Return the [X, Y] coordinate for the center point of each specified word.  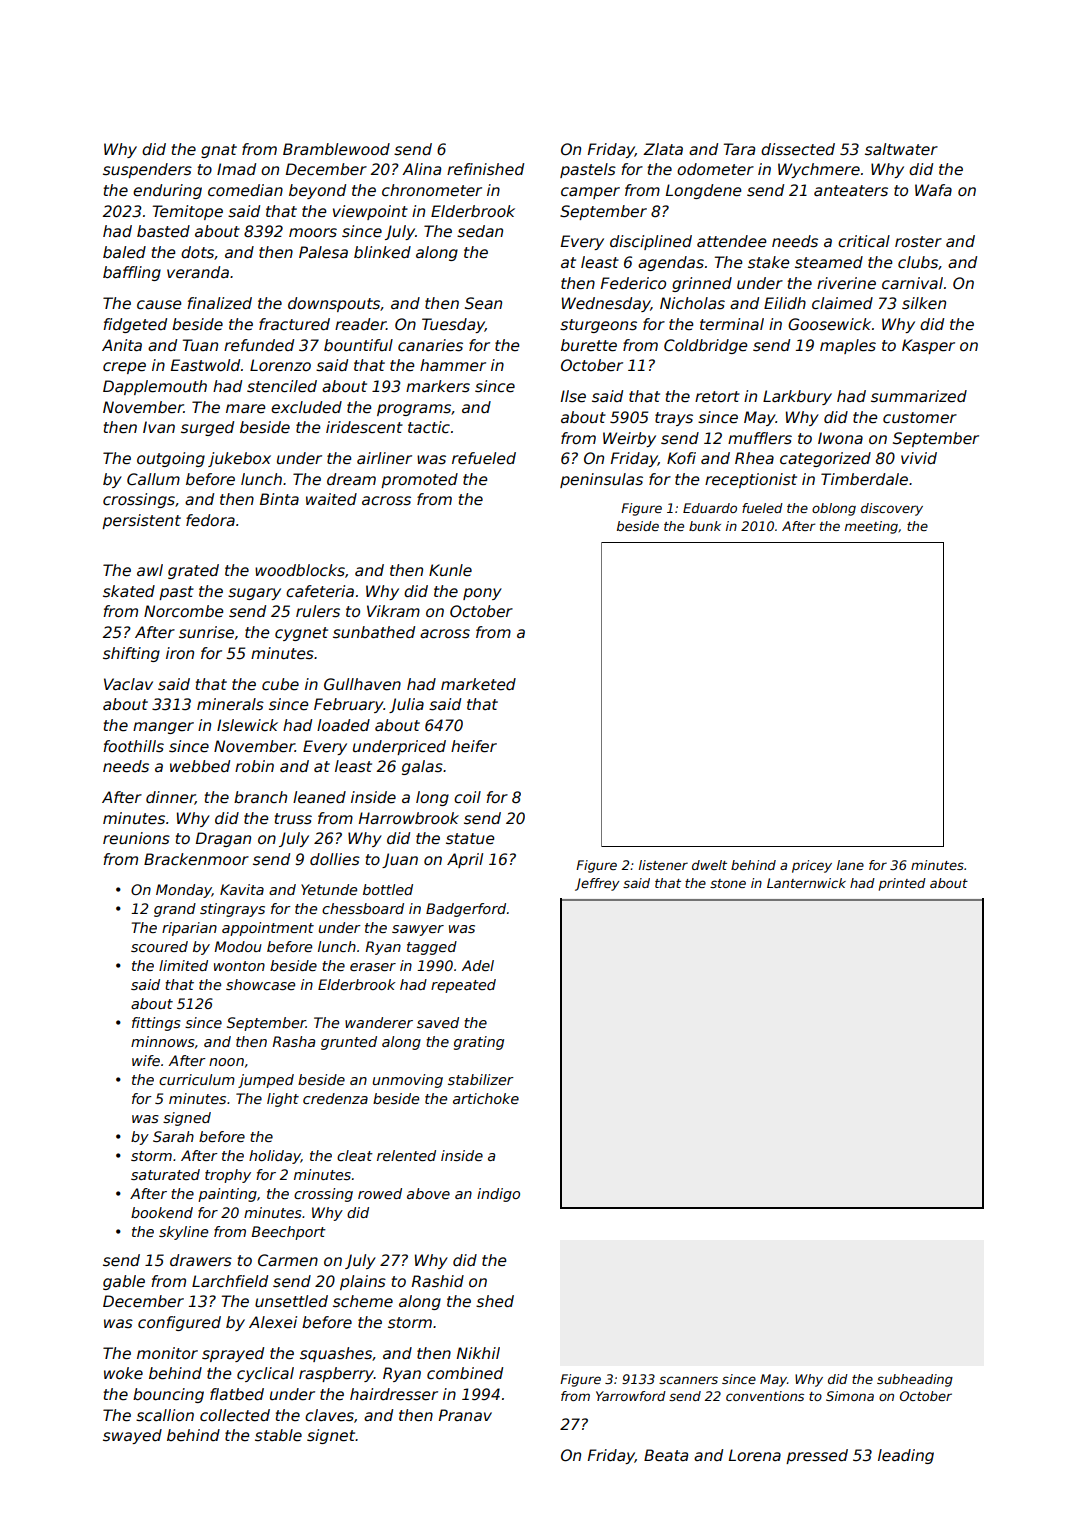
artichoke [486, 1098]
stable [278, 1435]
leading [906, 1456]
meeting [871, 527]
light [283, 1100]
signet [331, 1436]
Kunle [450, 570]
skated [129, 591]
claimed [842, 303]
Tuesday [453, 325]
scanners [688, 1380]
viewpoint [370, 212]
